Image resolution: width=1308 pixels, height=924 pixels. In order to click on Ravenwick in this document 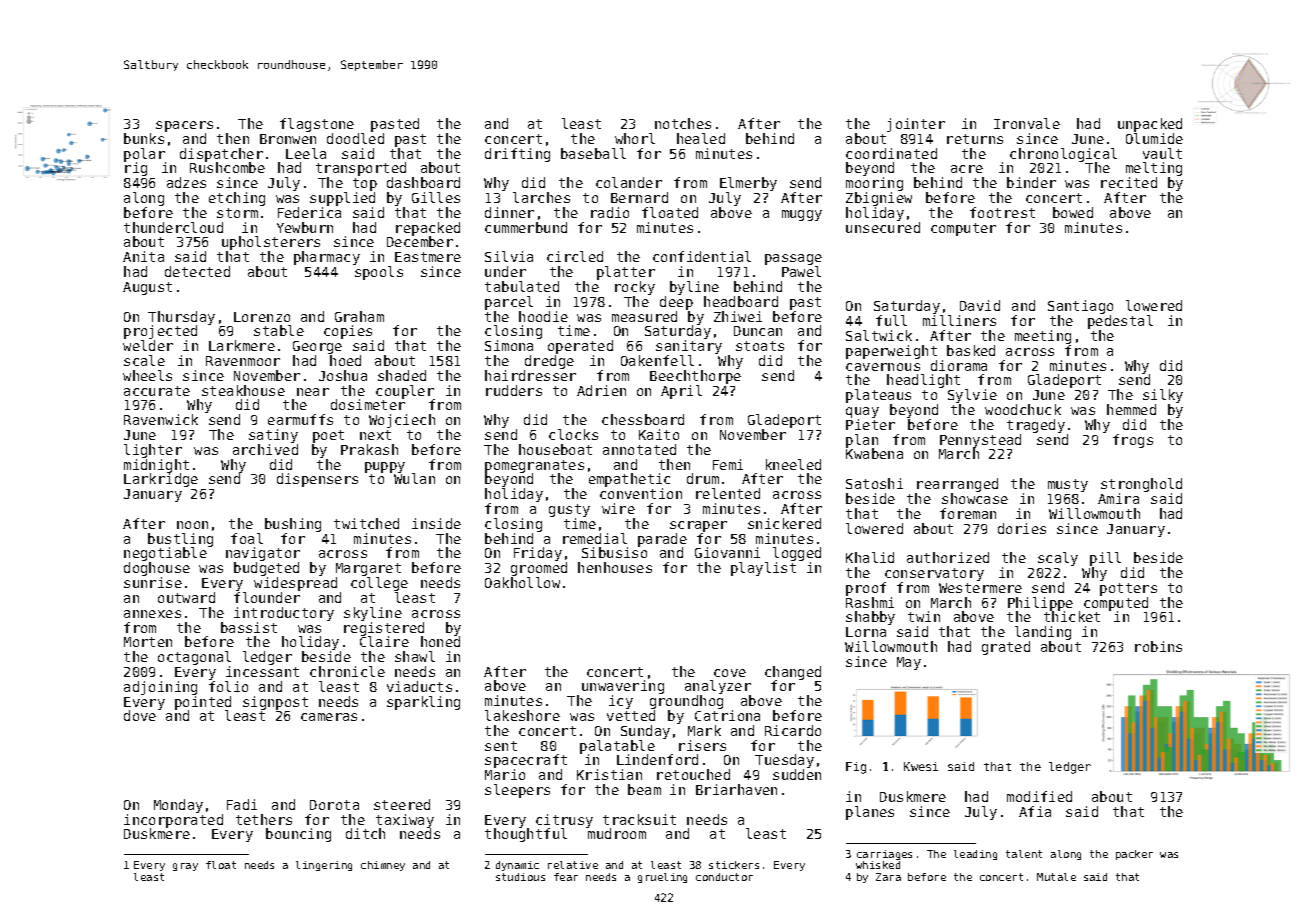, I will do `click(161, 419)`.
